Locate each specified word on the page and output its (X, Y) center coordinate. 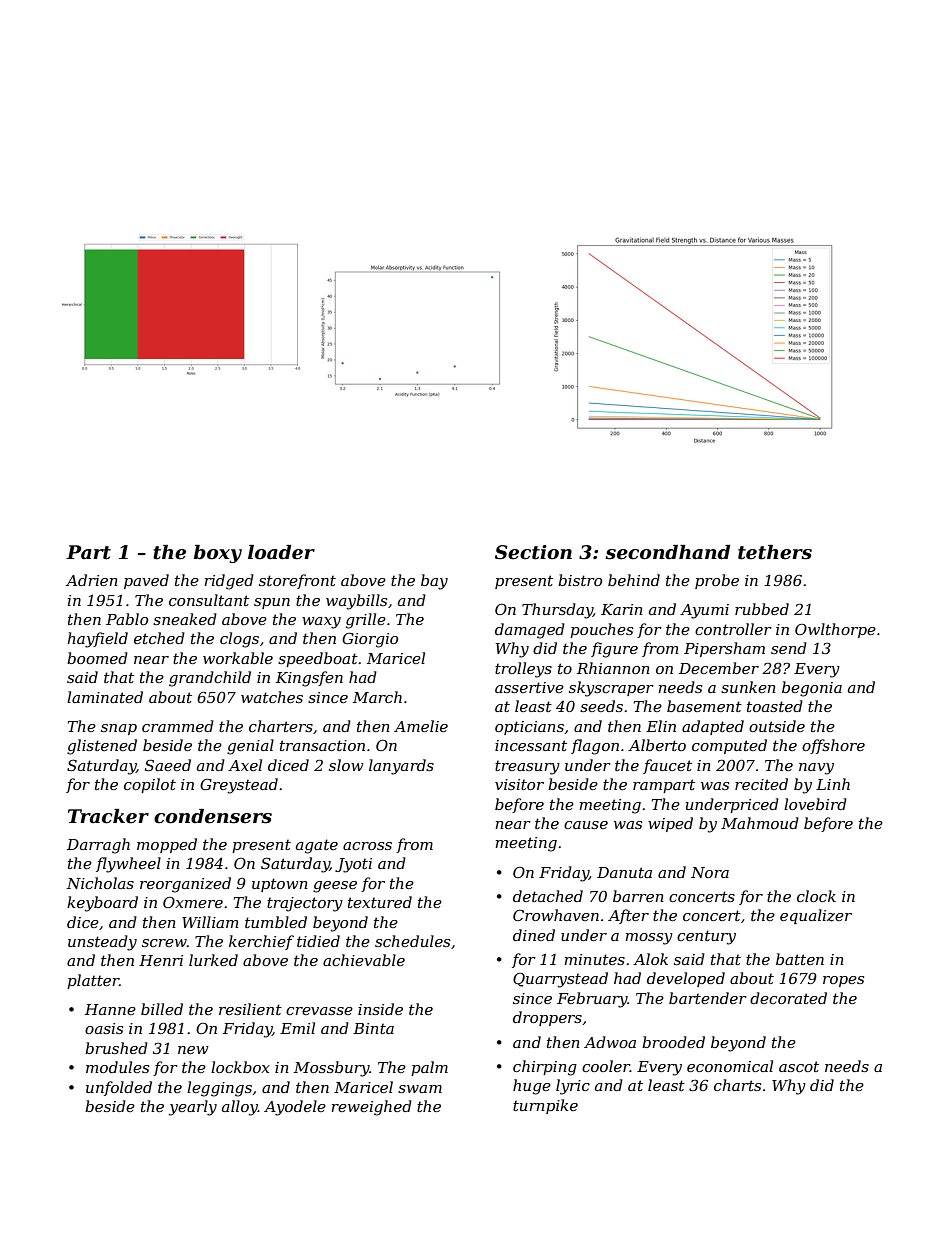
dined (534, 935)
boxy (218, 554)
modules (117, 1067)
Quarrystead (560, 980)
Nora (710, 872)
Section (533, 552)
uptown (280, 885)
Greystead (239, 786)
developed (686, 979)
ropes (843, 981)
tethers (775, 552)
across (367, 846)
